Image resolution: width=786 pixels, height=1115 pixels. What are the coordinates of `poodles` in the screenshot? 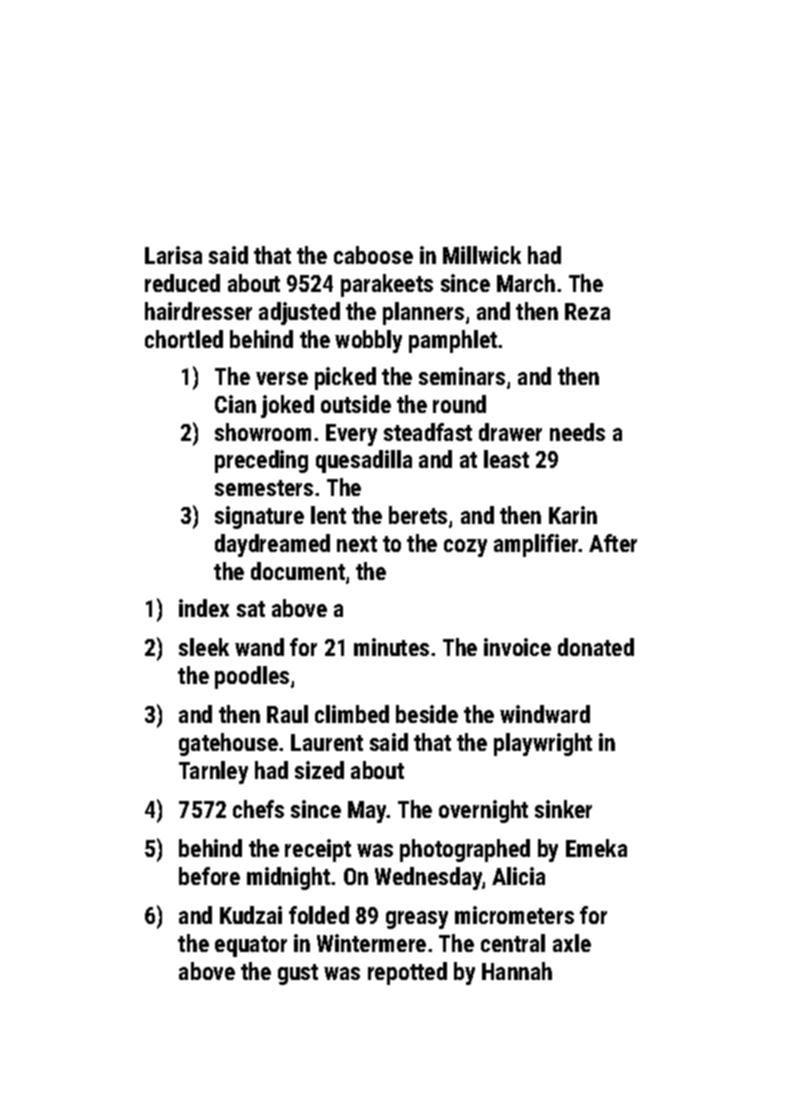 It's located at (252, 677).
